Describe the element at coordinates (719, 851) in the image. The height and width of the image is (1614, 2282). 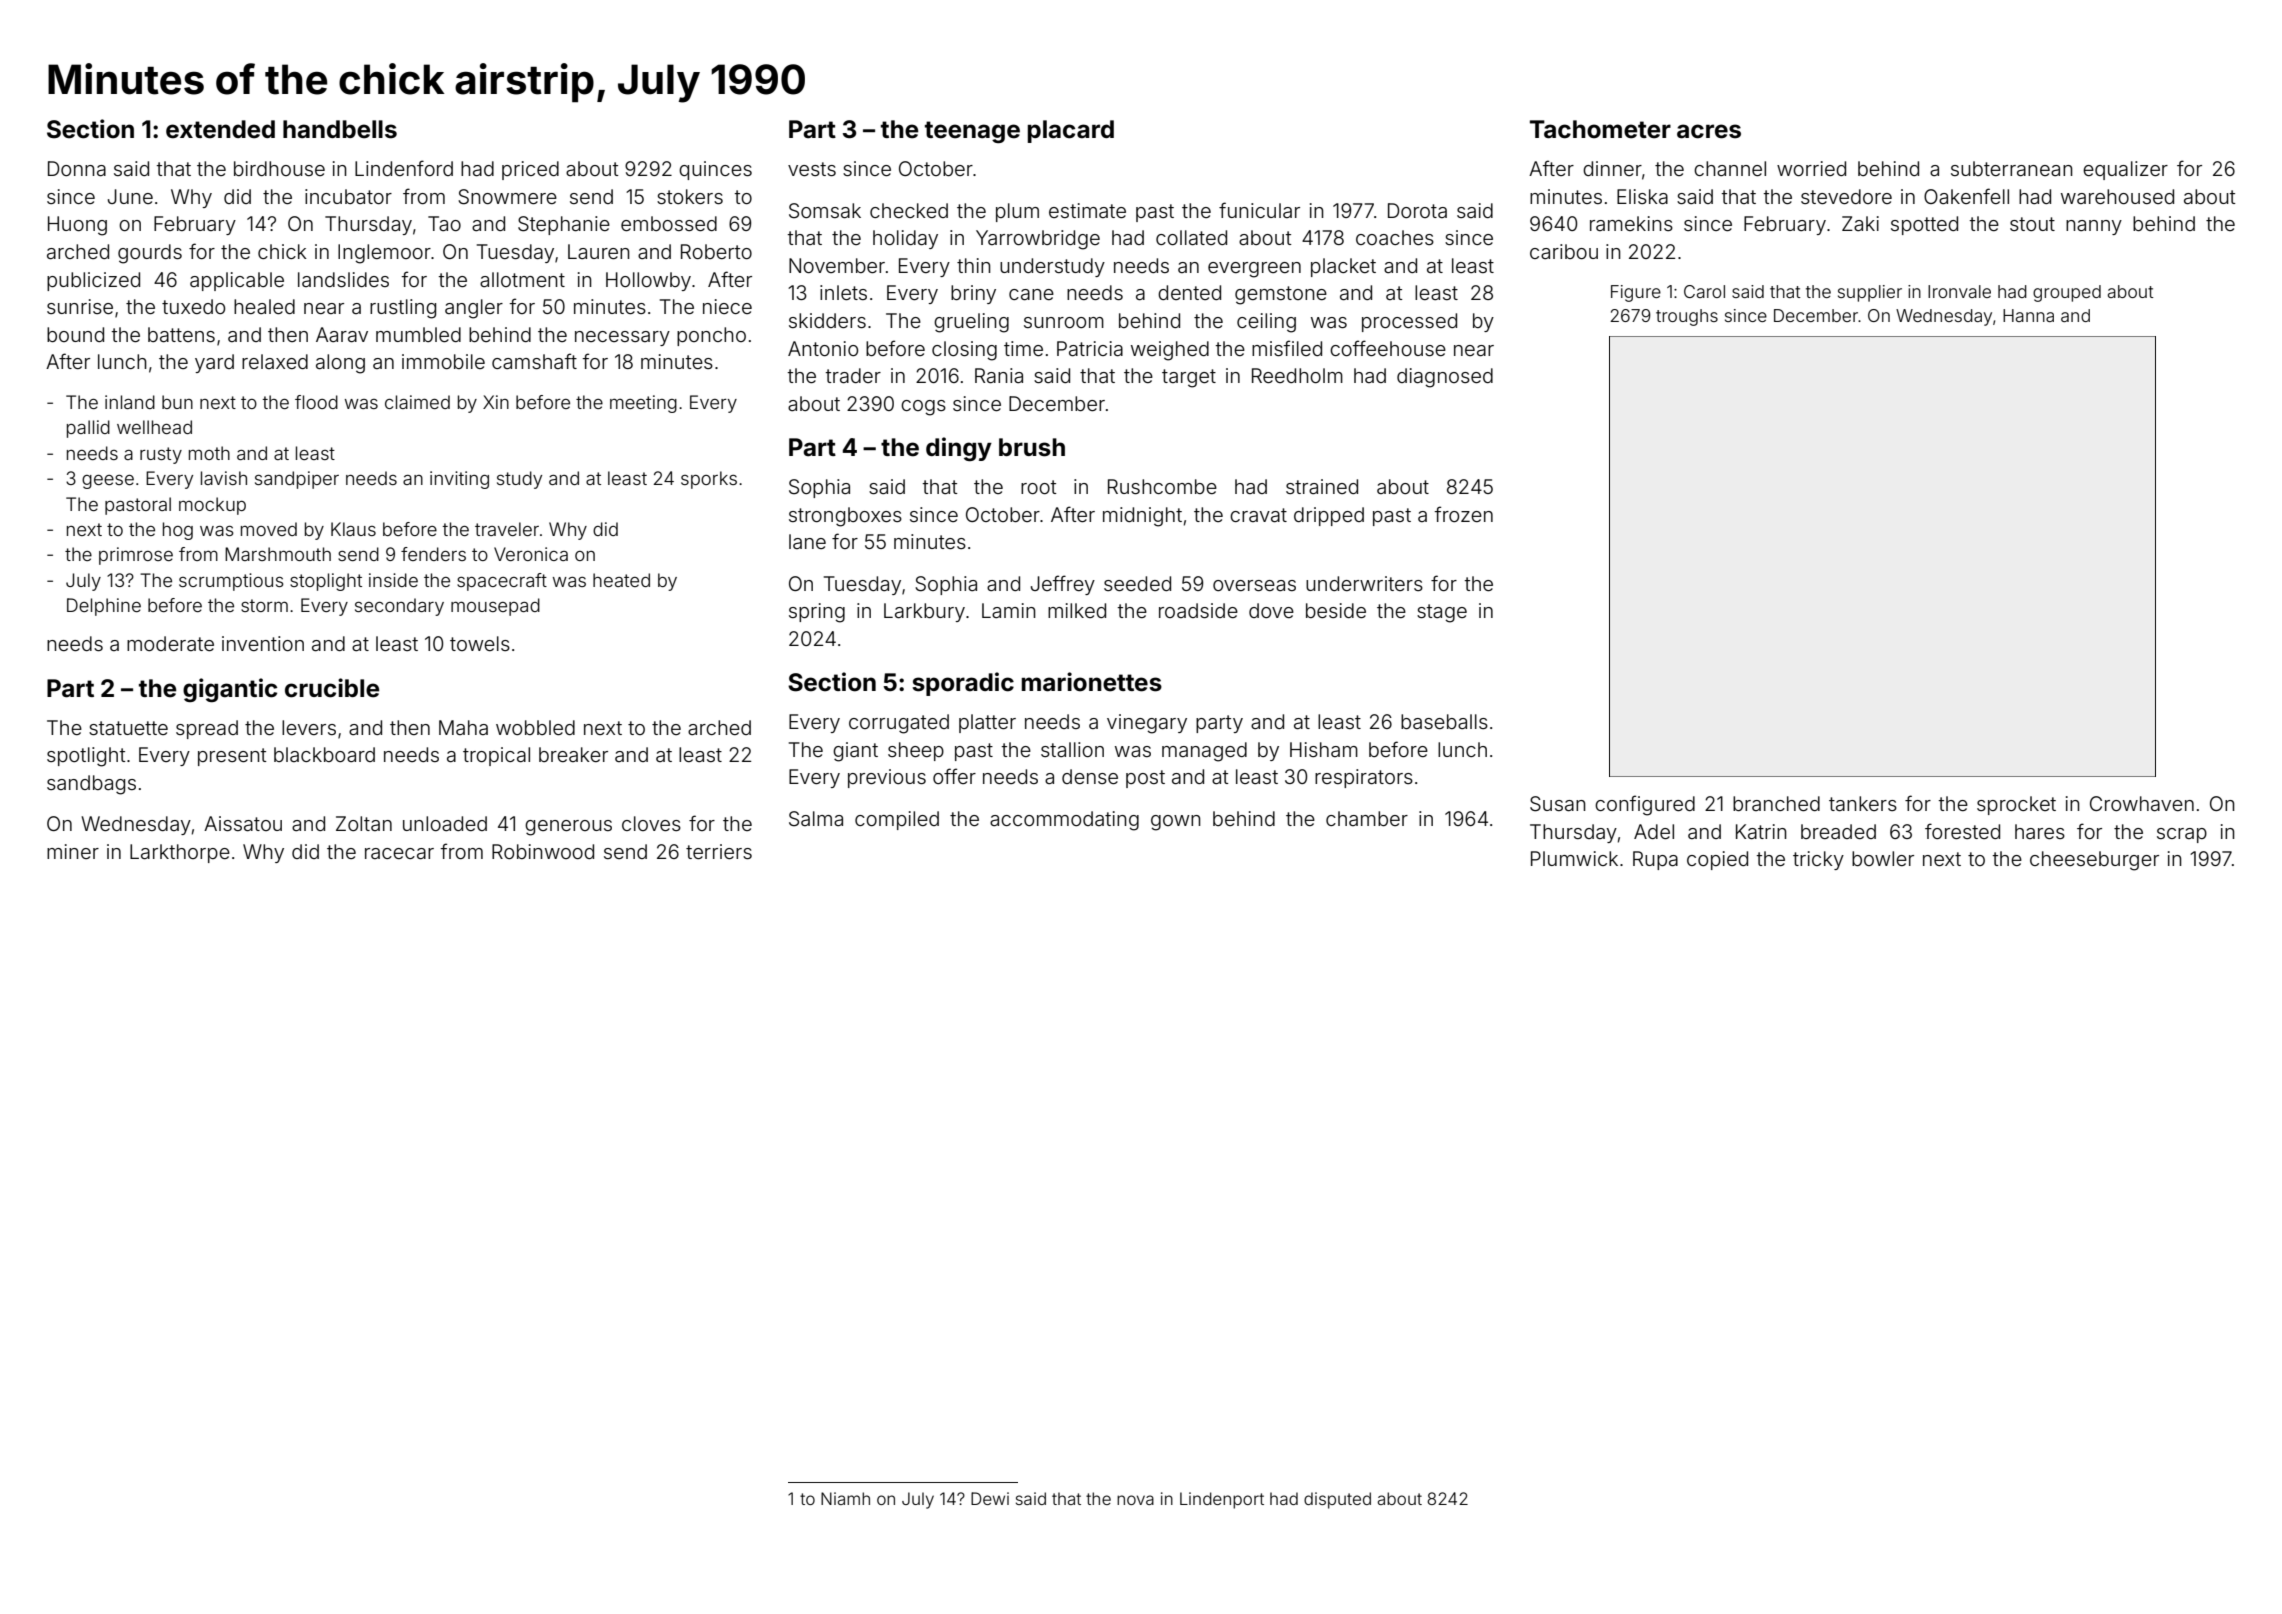
I see `terriers` at that location.
